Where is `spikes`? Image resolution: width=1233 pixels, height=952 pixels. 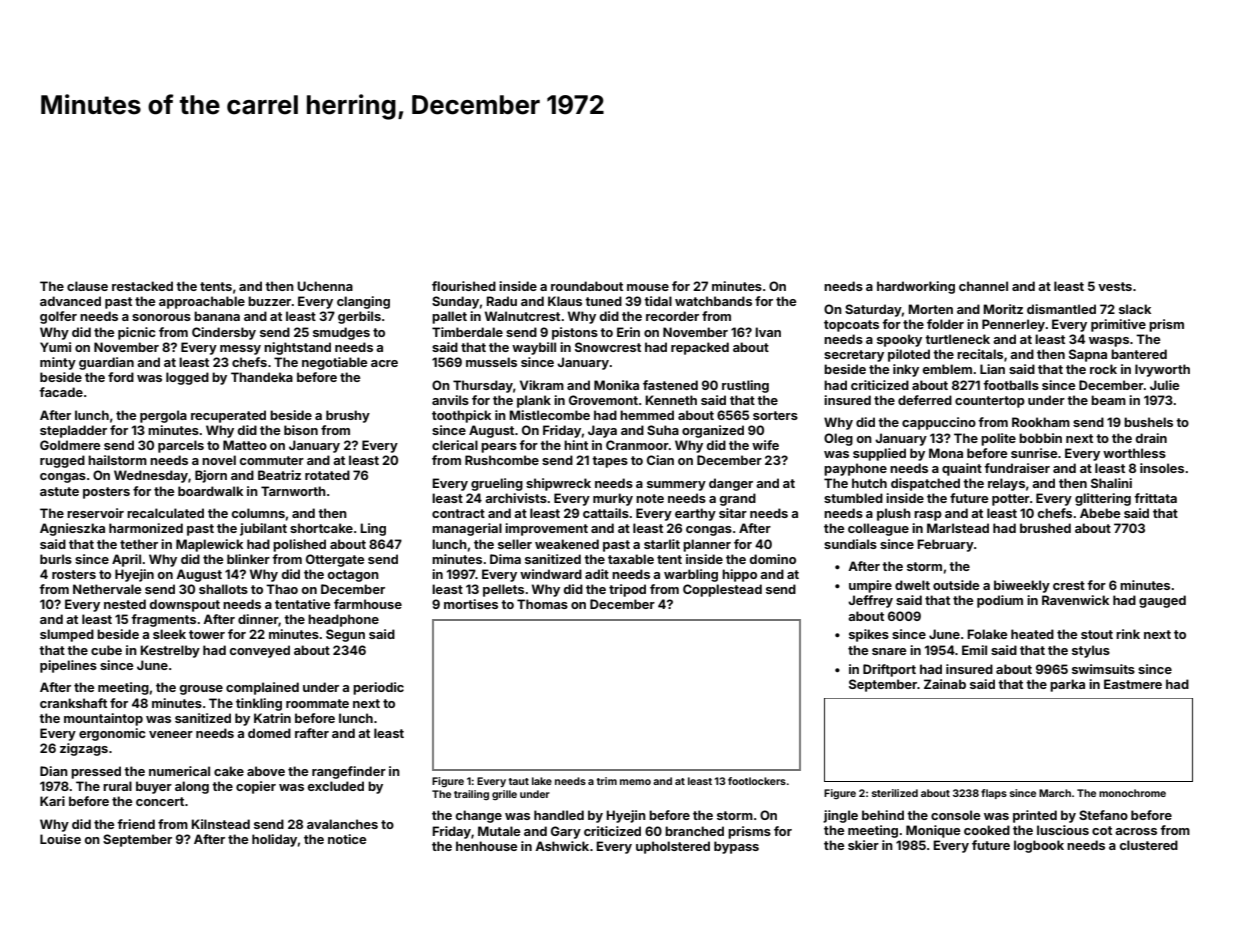 spikes is located at coordinates (869, 635).
